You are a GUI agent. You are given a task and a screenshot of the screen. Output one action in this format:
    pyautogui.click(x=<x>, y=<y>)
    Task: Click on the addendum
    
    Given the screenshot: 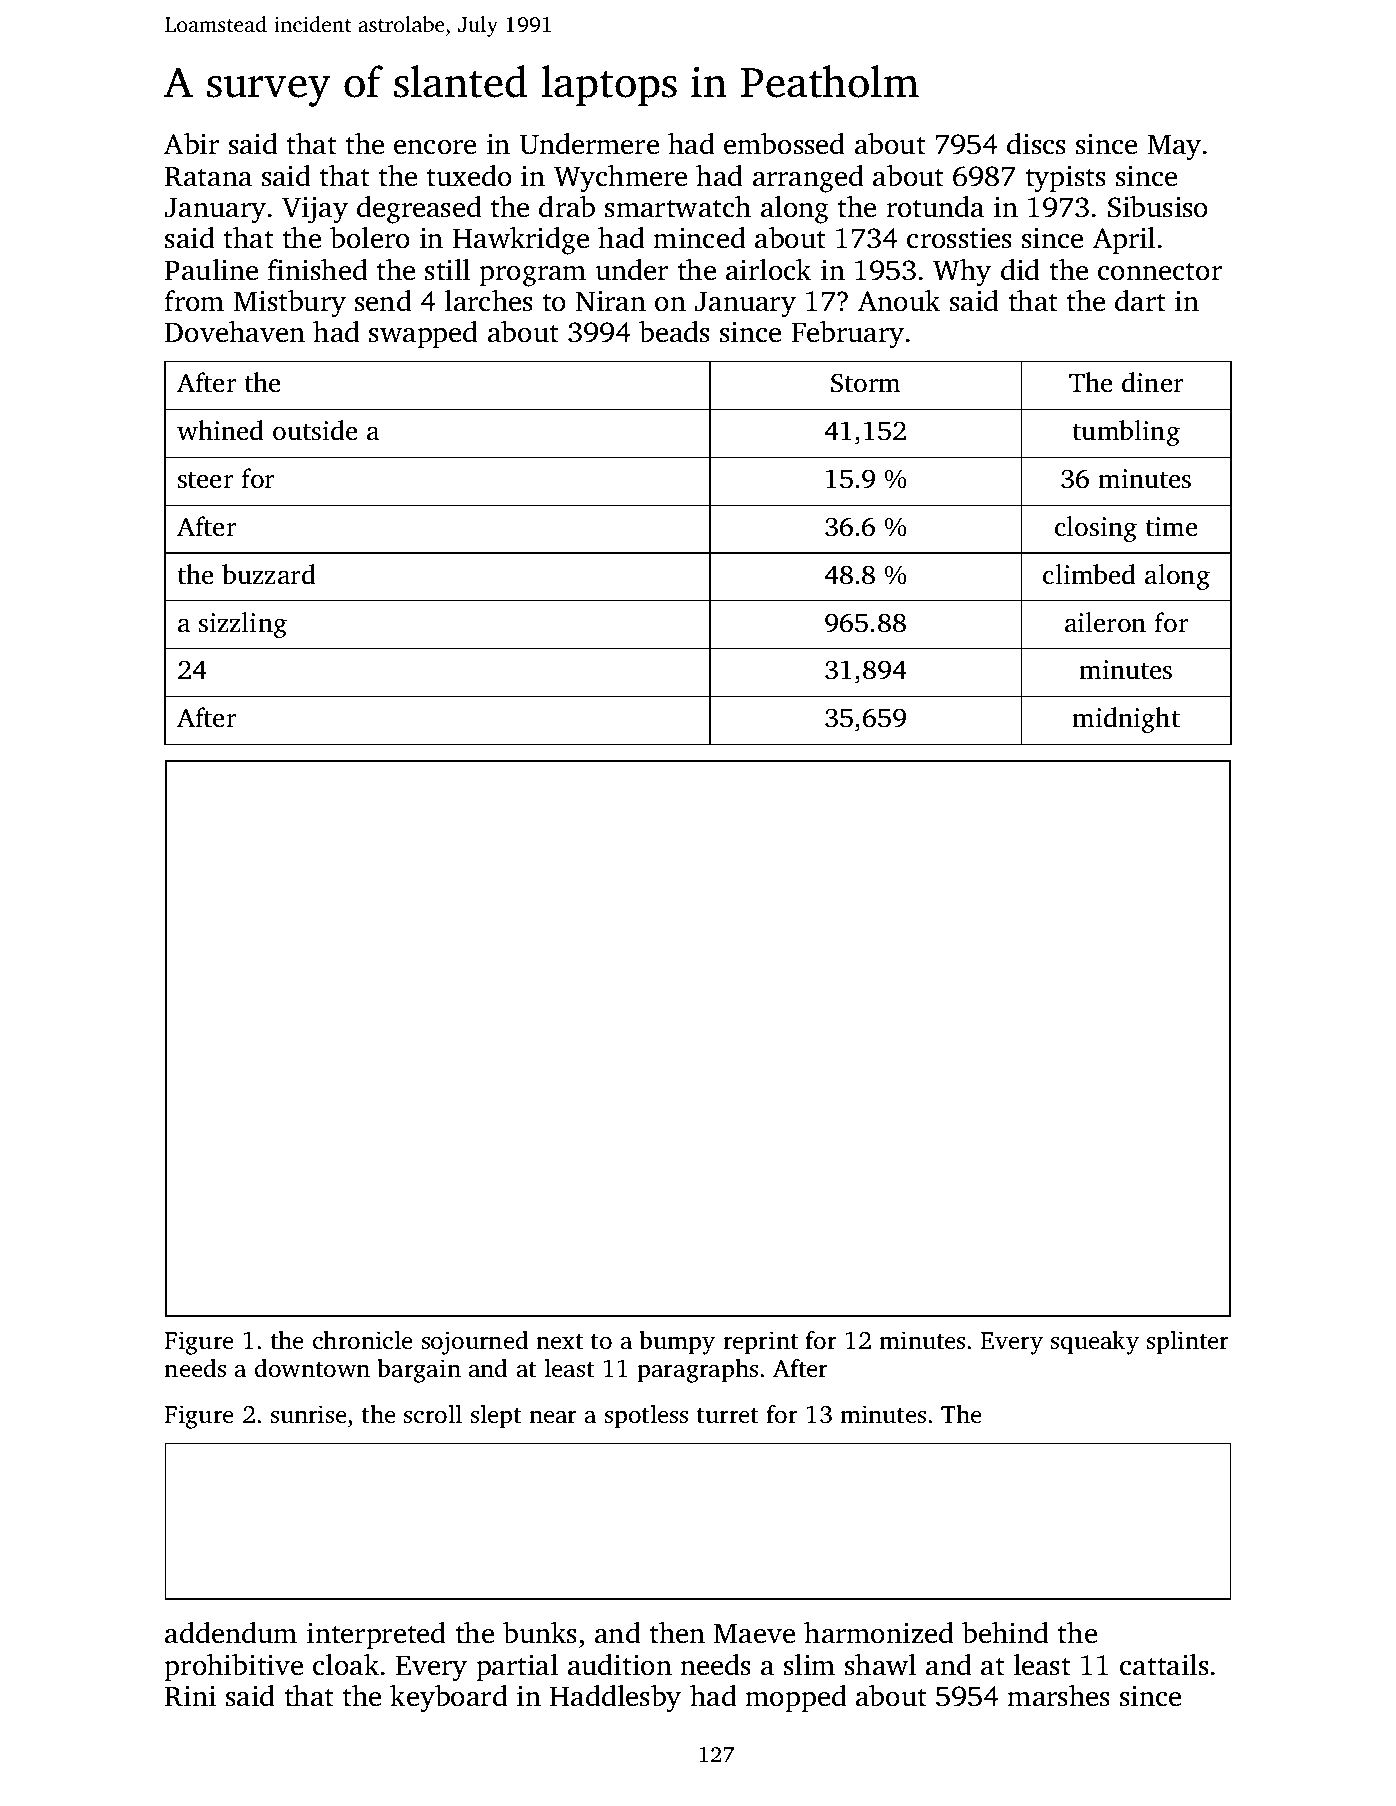 What is the action you would take?
    pyautogui.click(x=231, y=1633)
